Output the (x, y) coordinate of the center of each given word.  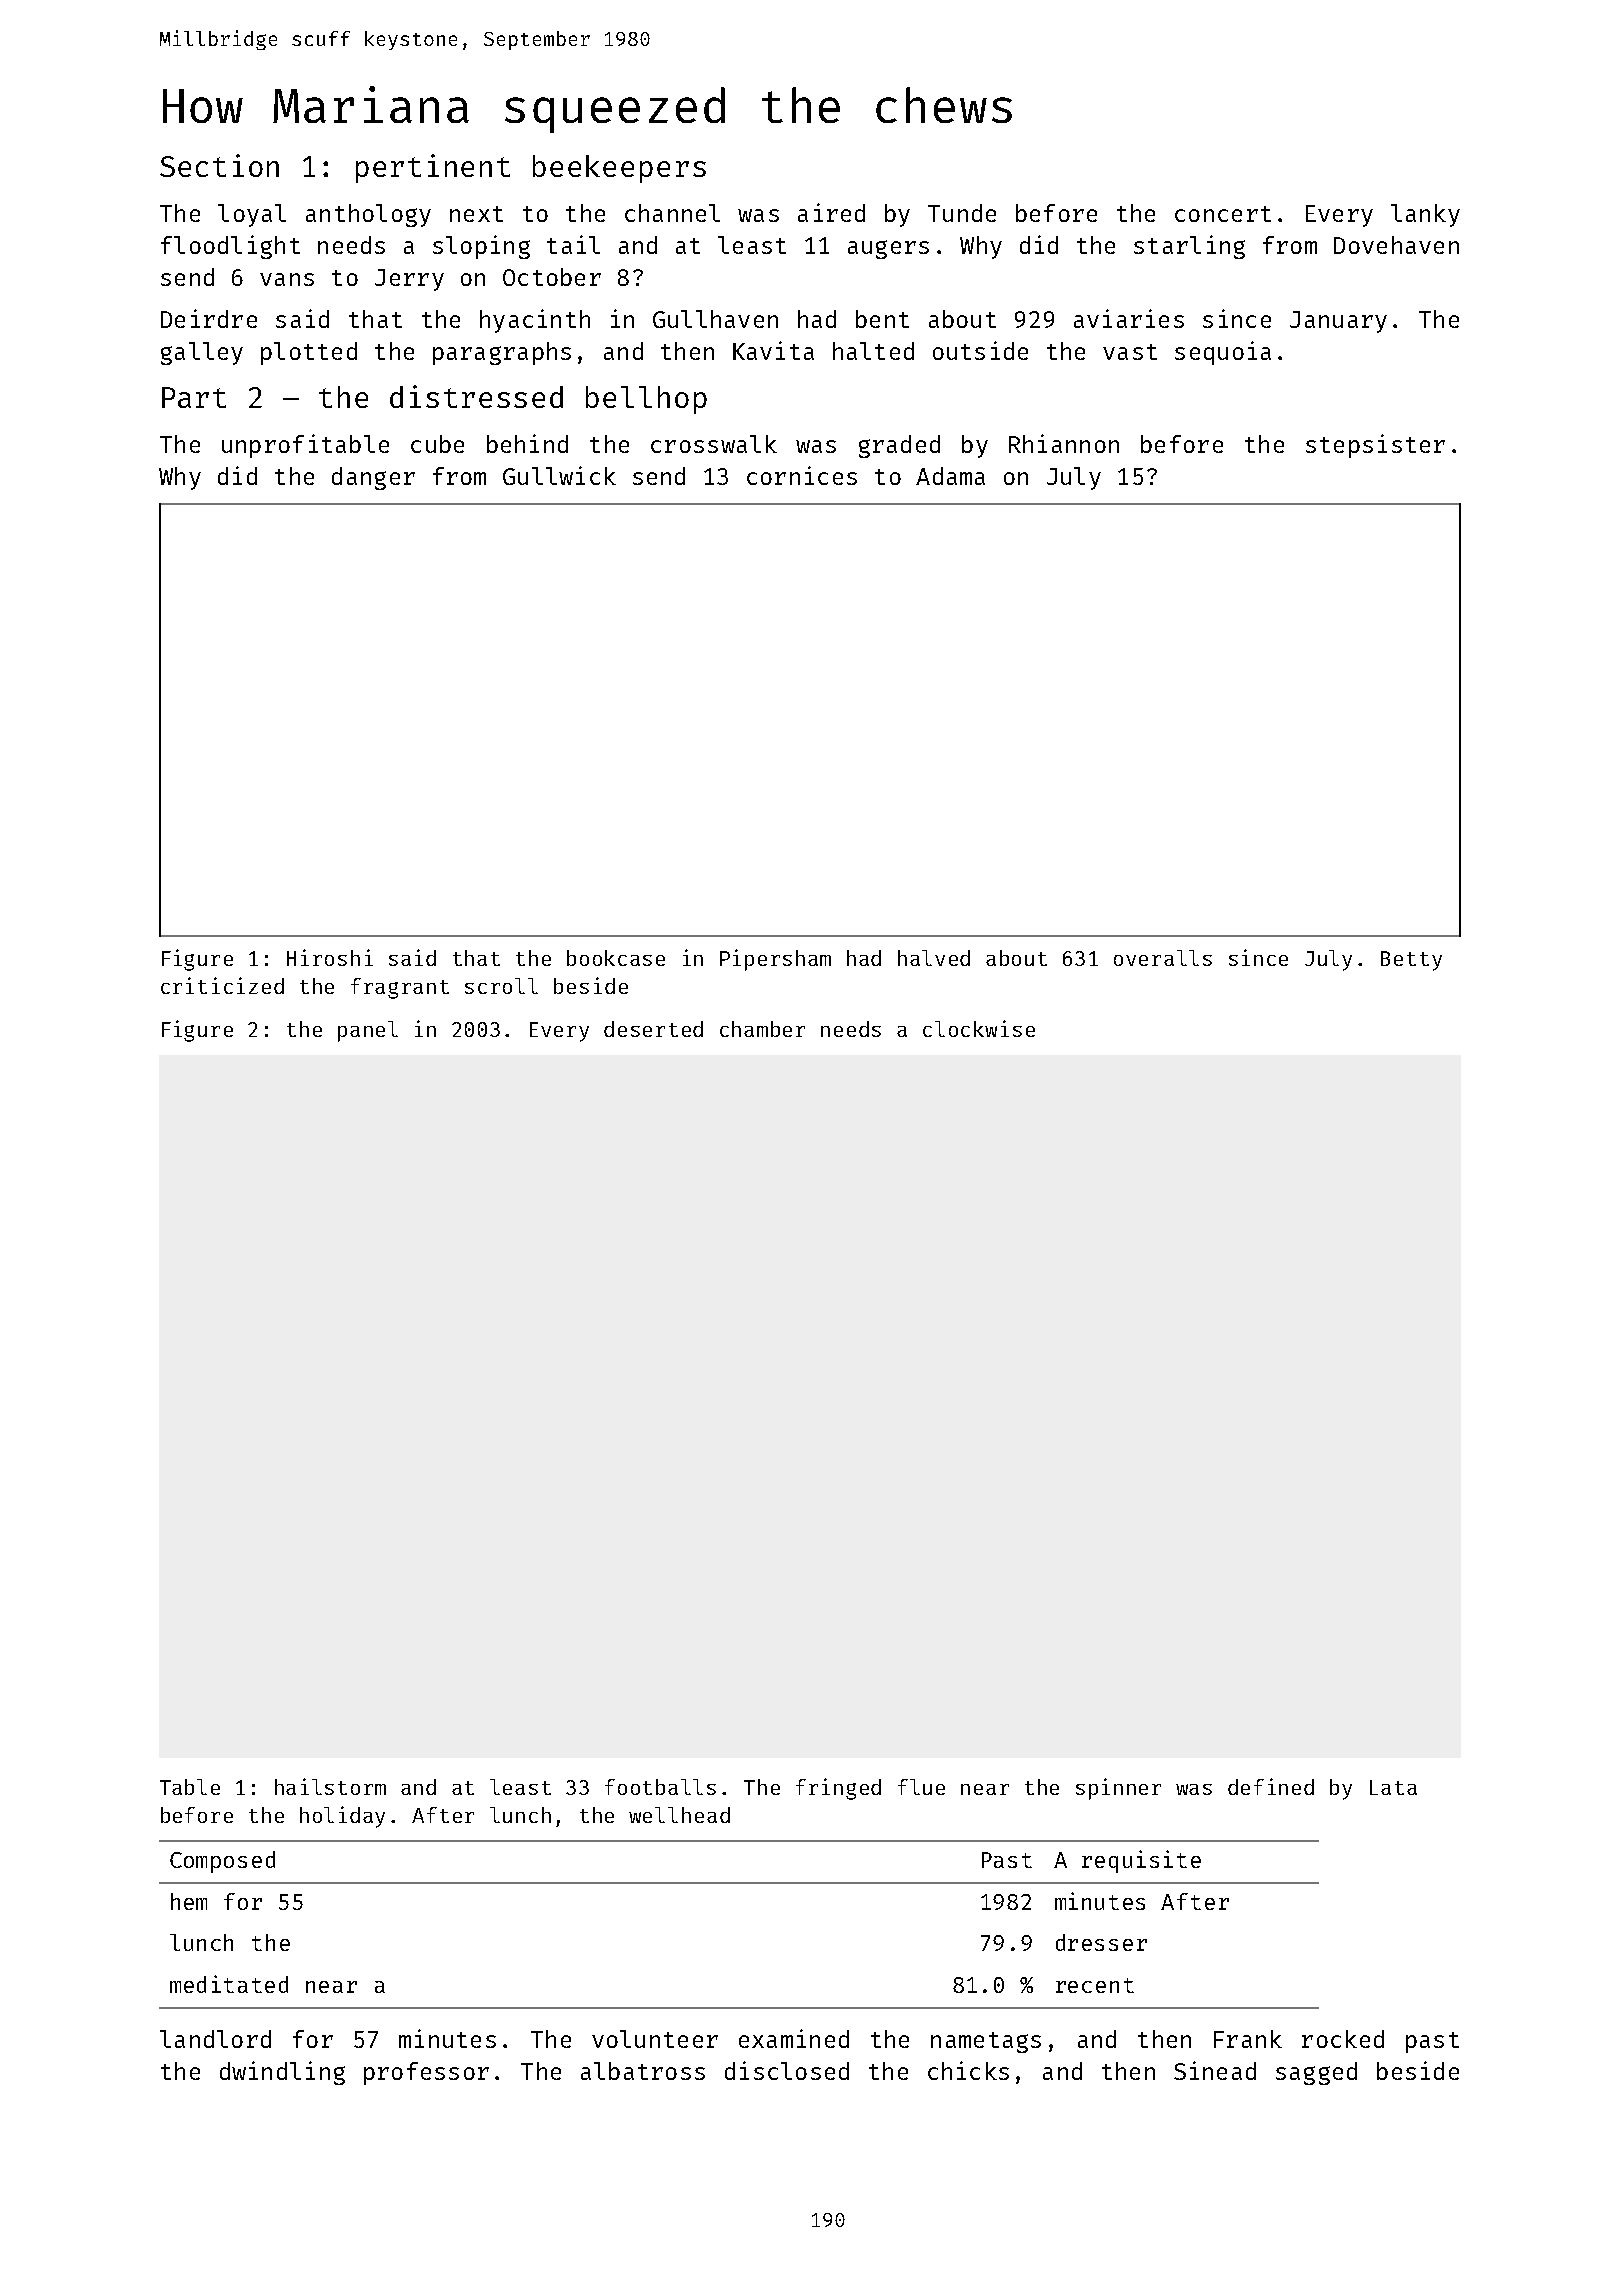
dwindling (282, 2073)
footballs (660, 1787)
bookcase (616, 958)
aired (831, 212)
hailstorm (330, 1786)
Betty (1411, 961)
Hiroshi (330, 957)
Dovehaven (1396, 245)
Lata (1393, 1787)
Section (219, 165)
